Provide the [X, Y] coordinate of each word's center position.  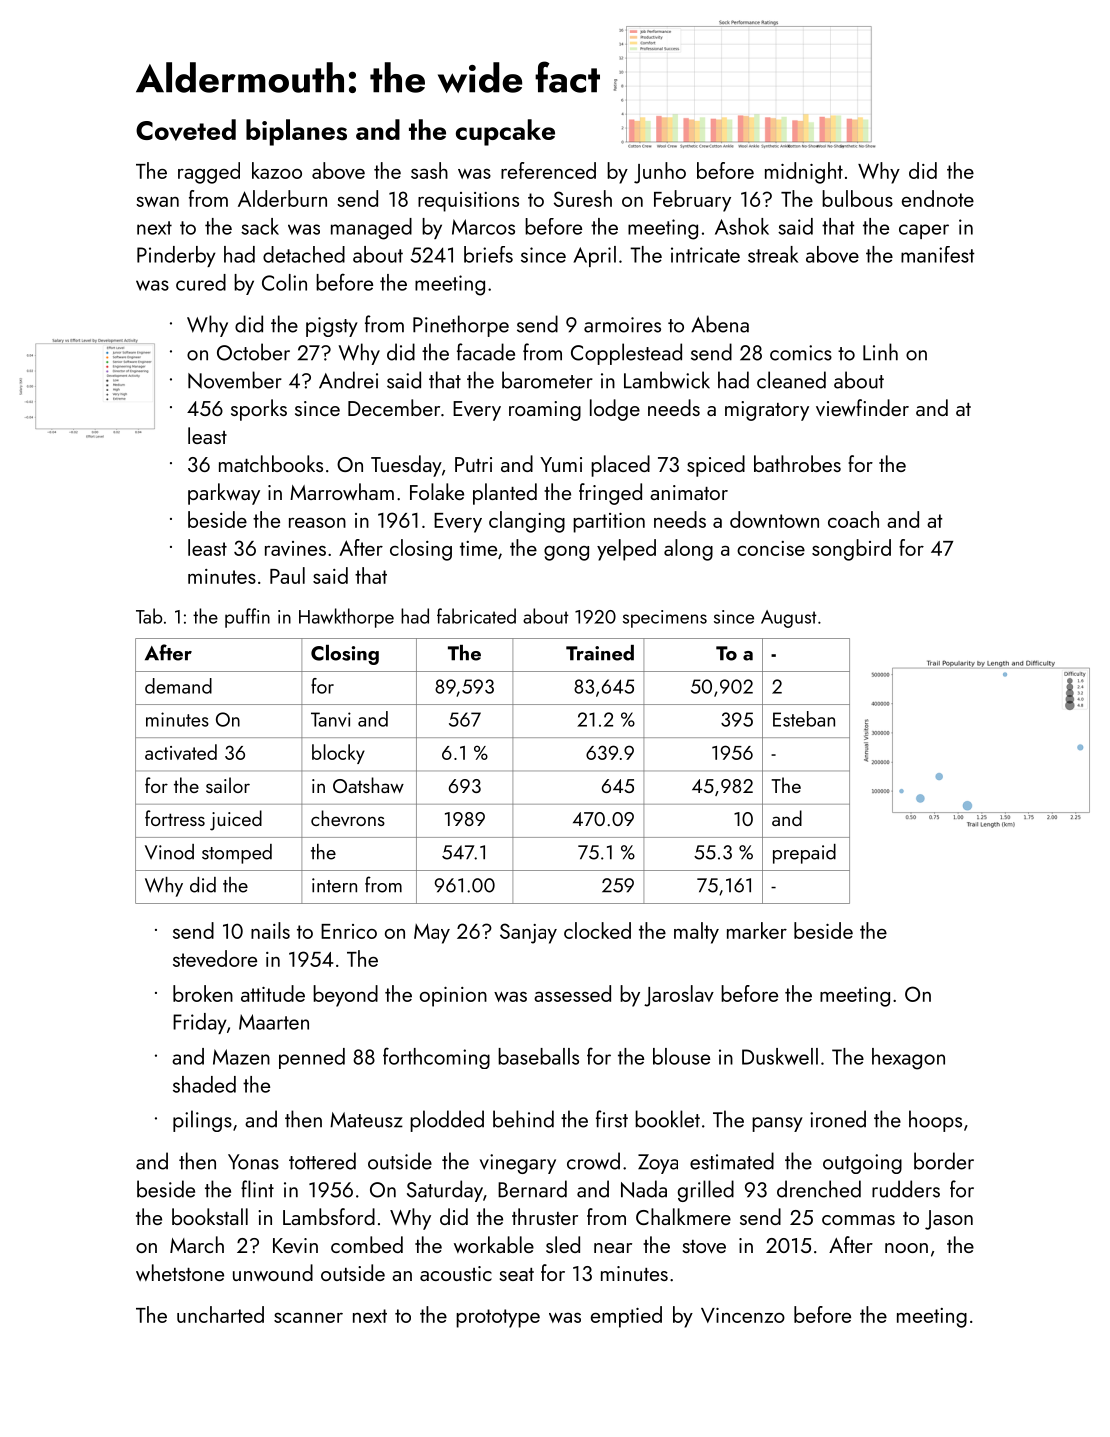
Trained [600, 653]
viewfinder [862, 408]
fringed [610, 494]
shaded [204, 1084]
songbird [851, 550]
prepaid [804, 854]
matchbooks [271, 463]
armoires [622, 325]
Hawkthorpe [346, 618]
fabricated [476, 616]
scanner [308, 1318]
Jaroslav [679, 996]
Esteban [804, 719]
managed [371, 229]
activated [181, 752]
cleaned [791, 380]
